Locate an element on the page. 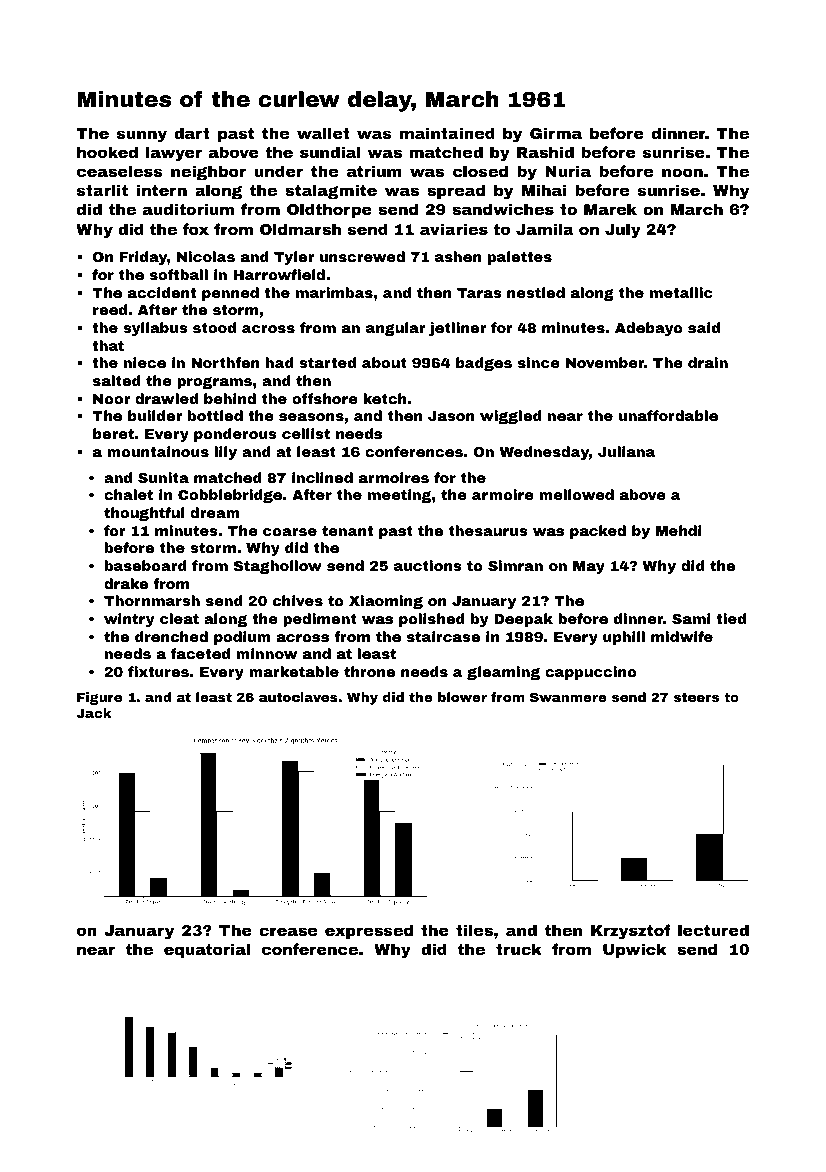 Image resolution: width=826 pixels, height=1172 pixels. autoclaves is located at coordinates (298, 697).
